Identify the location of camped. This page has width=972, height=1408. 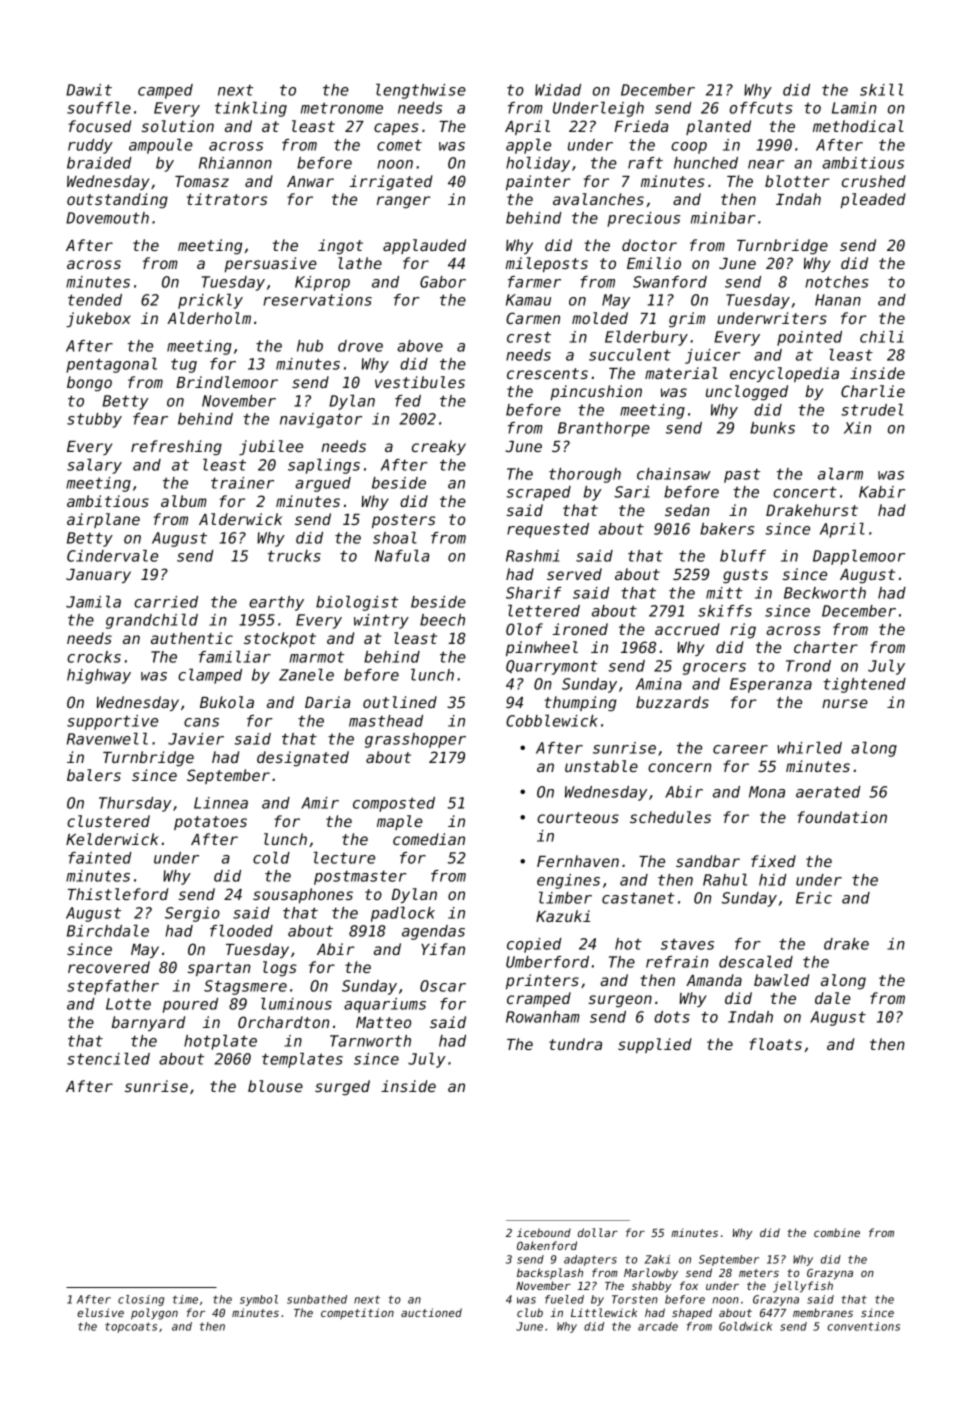
(165, 91).
